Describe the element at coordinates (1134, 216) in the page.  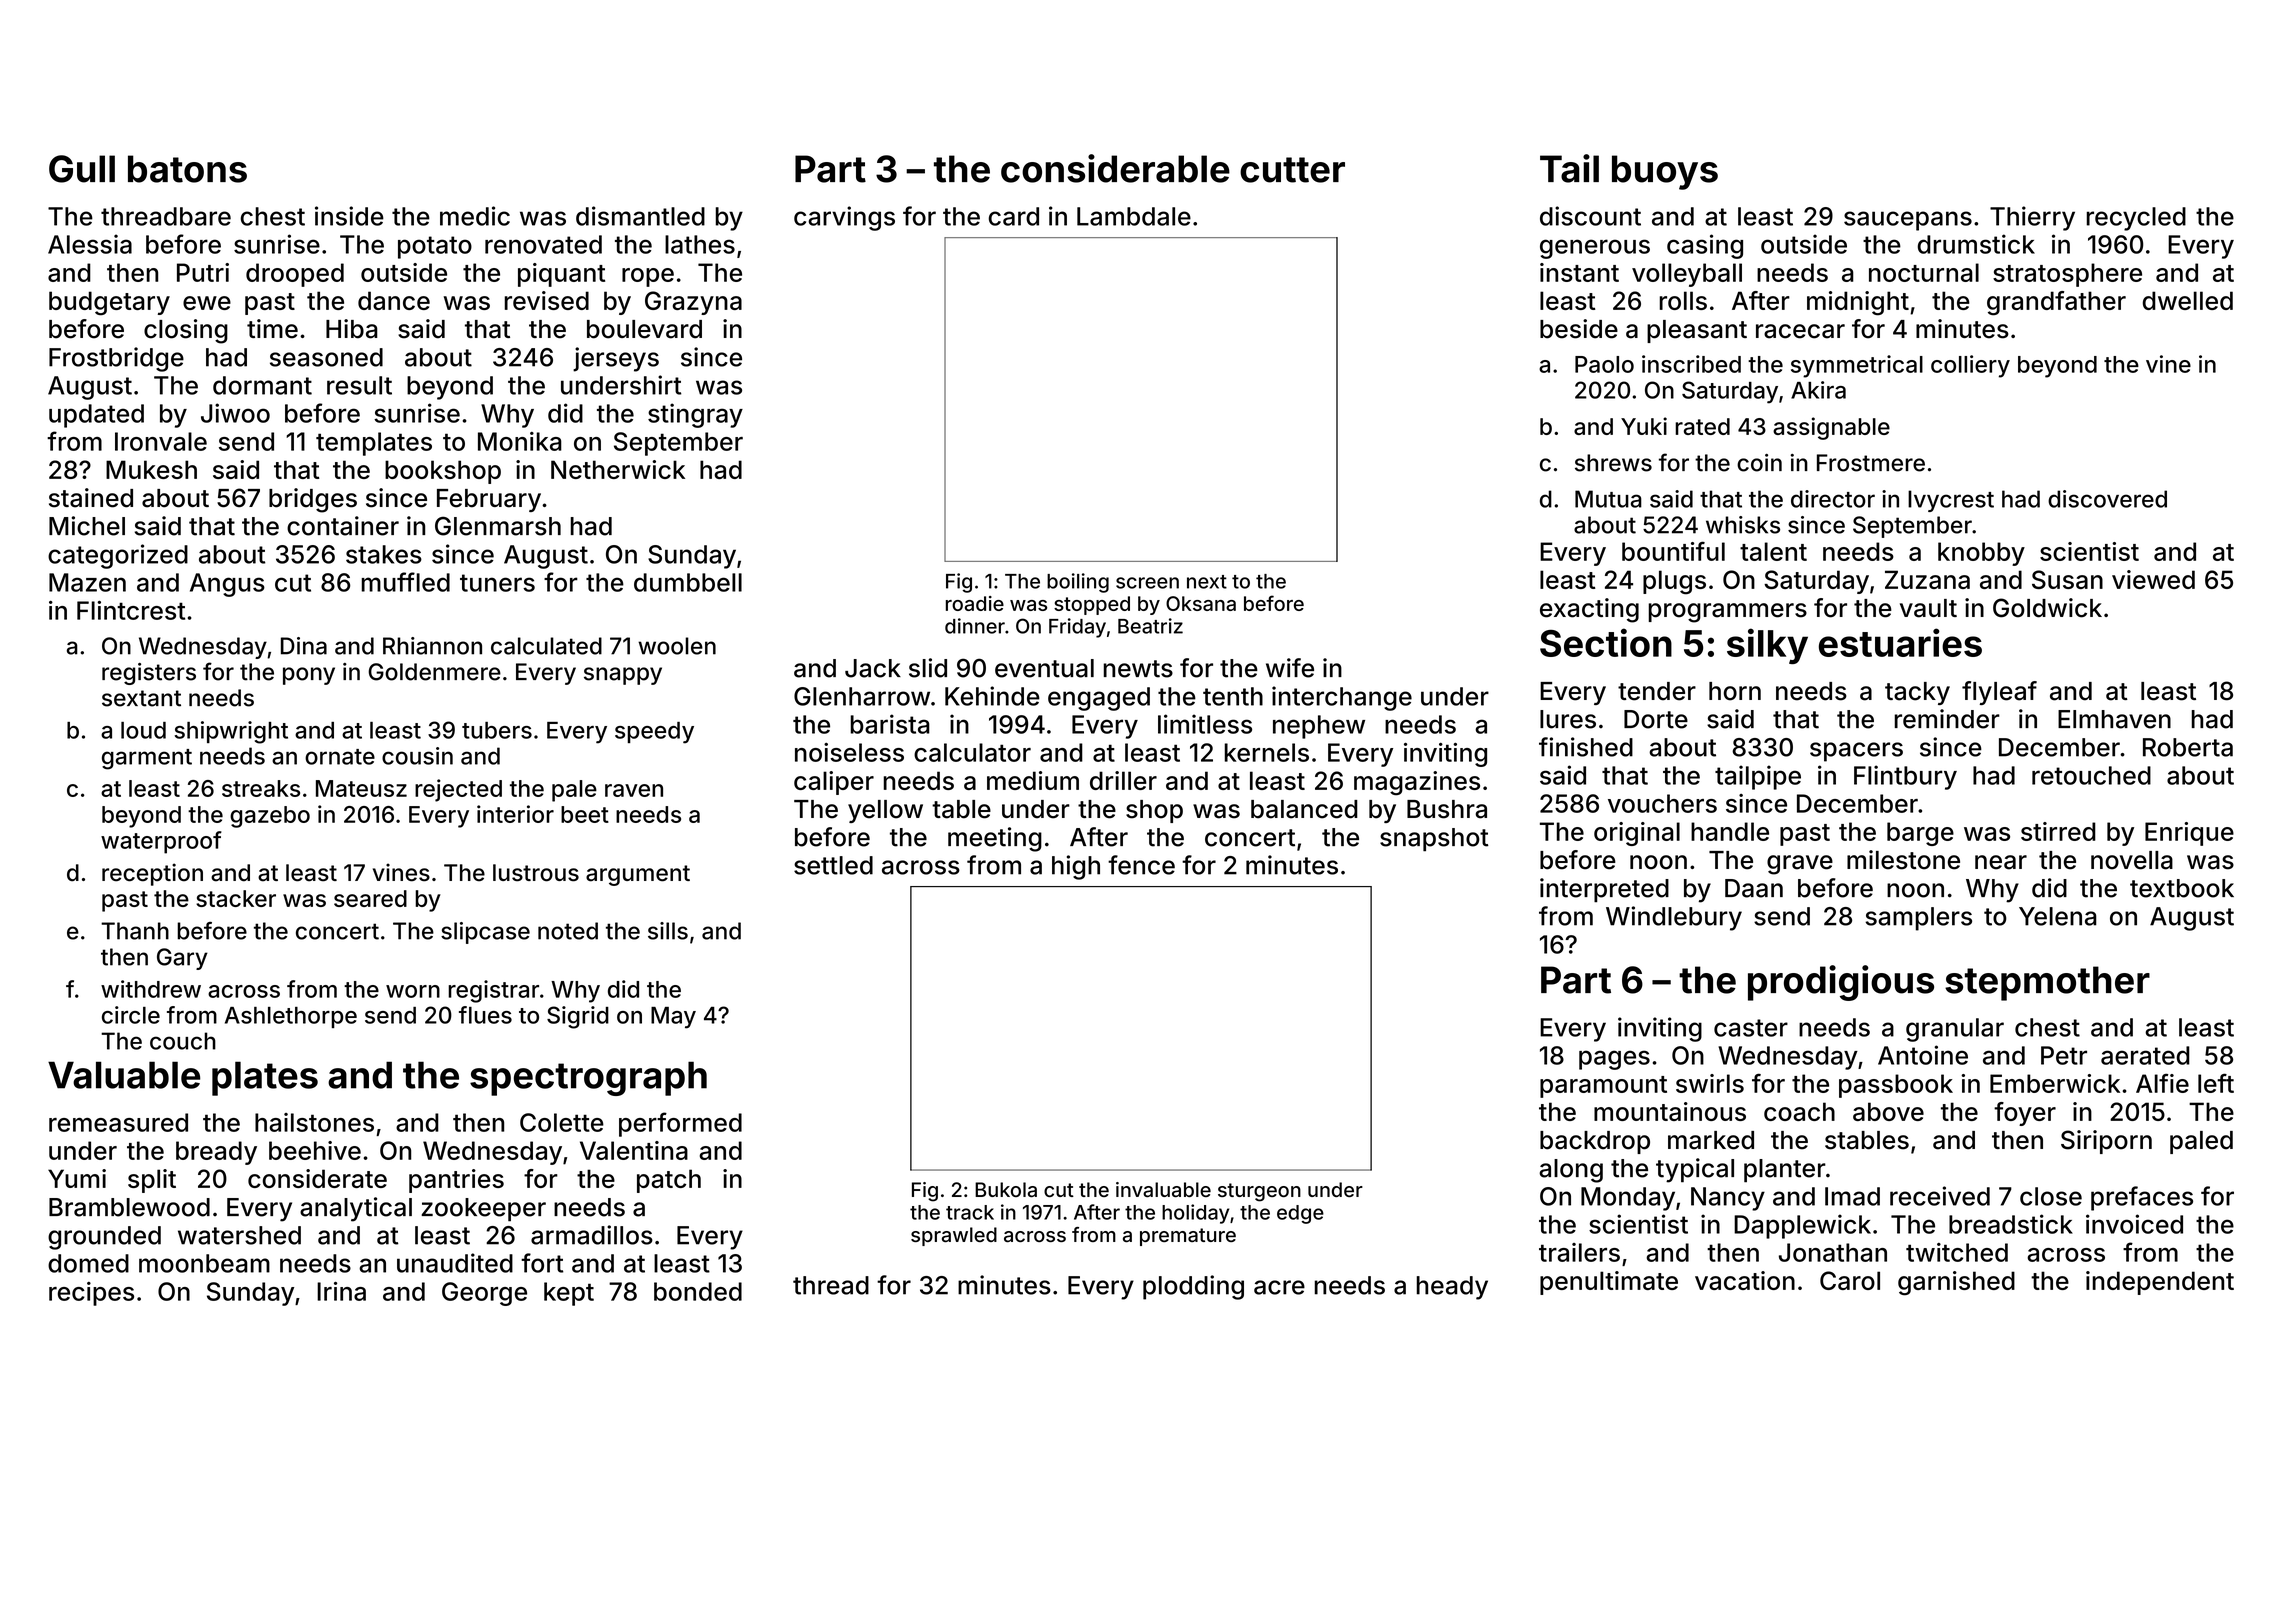
I see `Lambdale` at that location.
